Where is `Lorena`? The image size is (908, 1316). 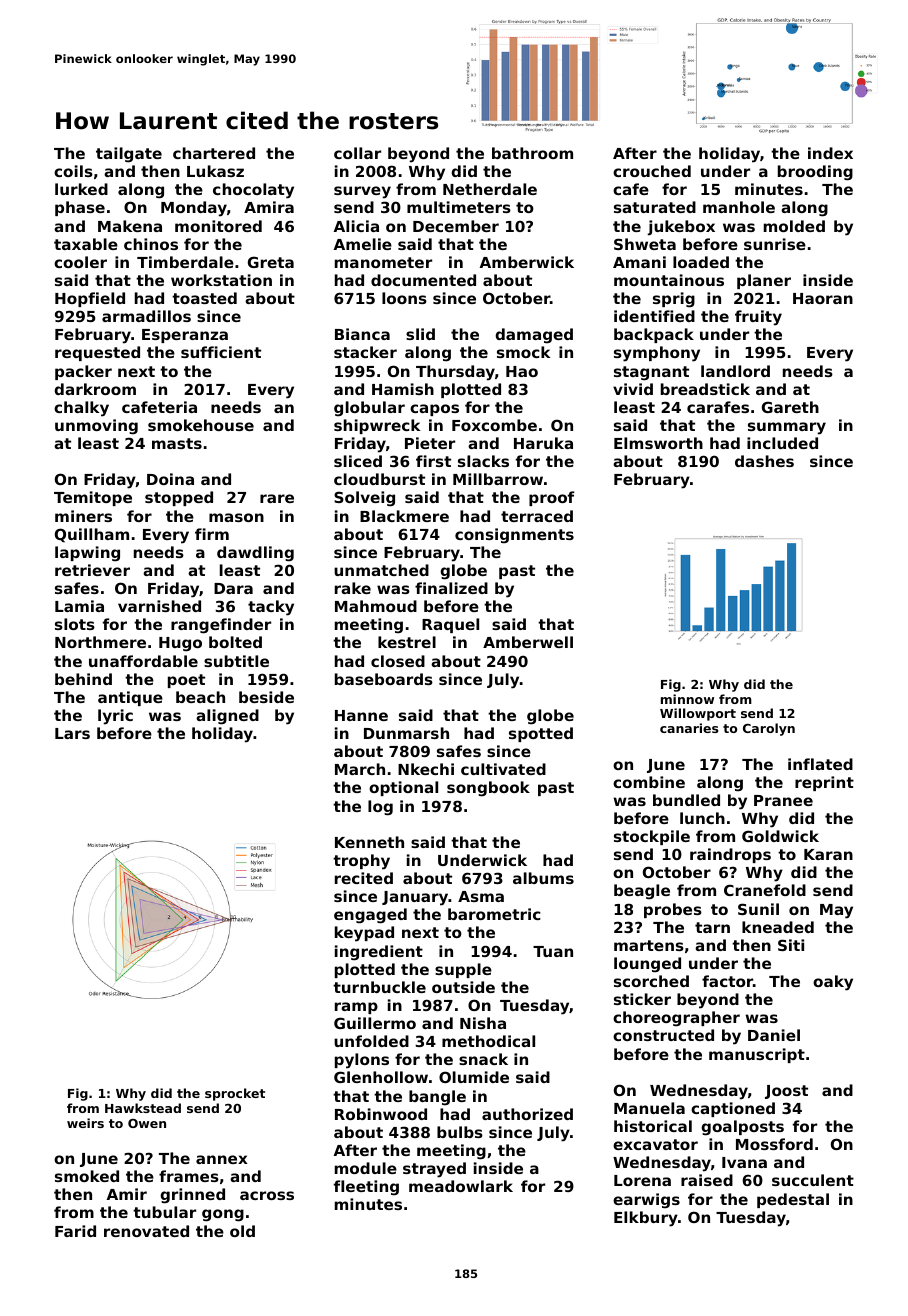 Lorena is located at coordinates (642, 1180).
